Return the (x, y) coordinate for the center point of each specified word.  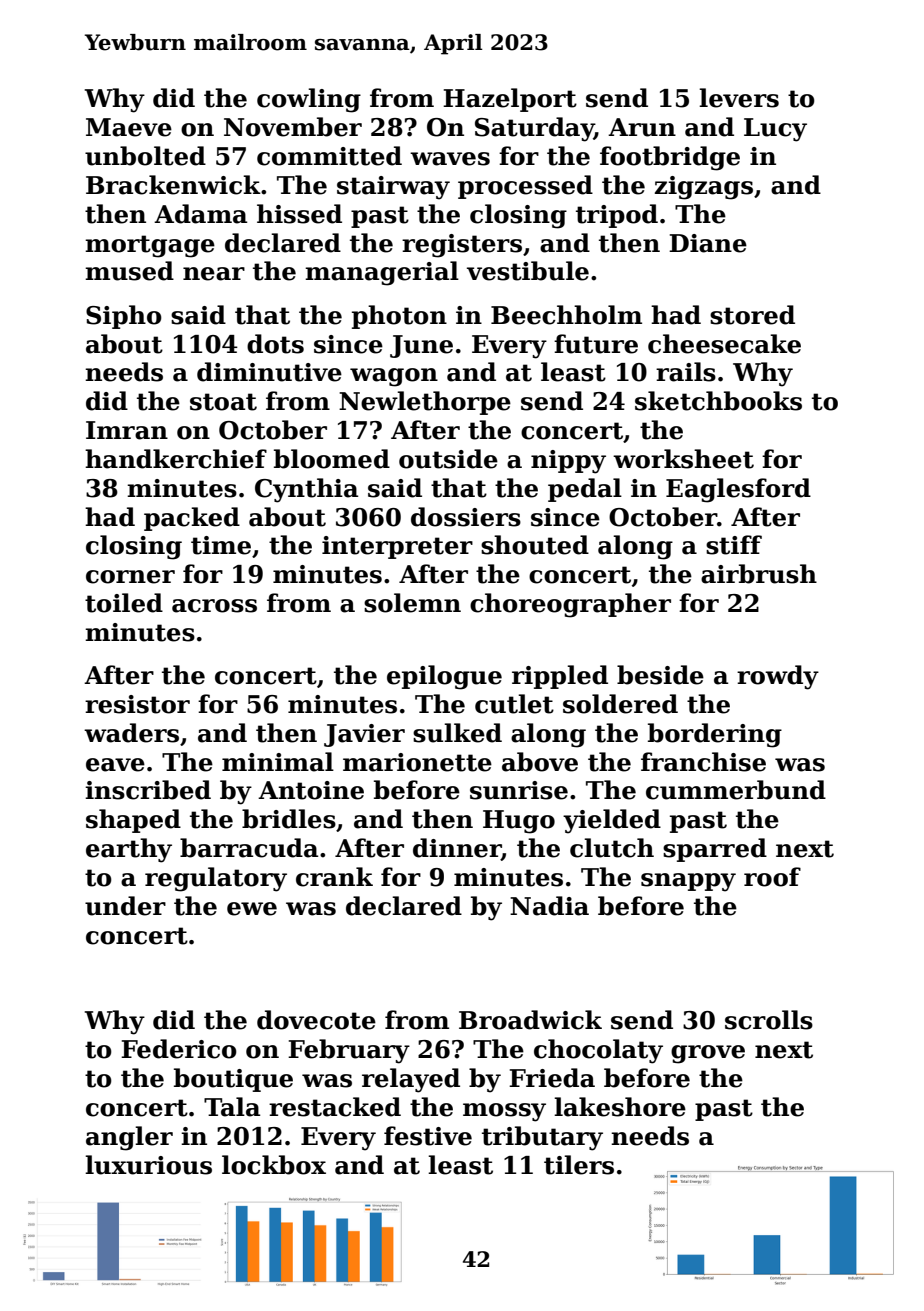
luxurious (148, 1165)
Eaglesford (738, 490)
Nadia (549, 906)
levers (739, 98)
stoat (223, 402)
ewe (252, 909)
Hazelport (510, 100)
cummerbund (736, 790)
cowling (309, 100)
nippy (568, 462)
